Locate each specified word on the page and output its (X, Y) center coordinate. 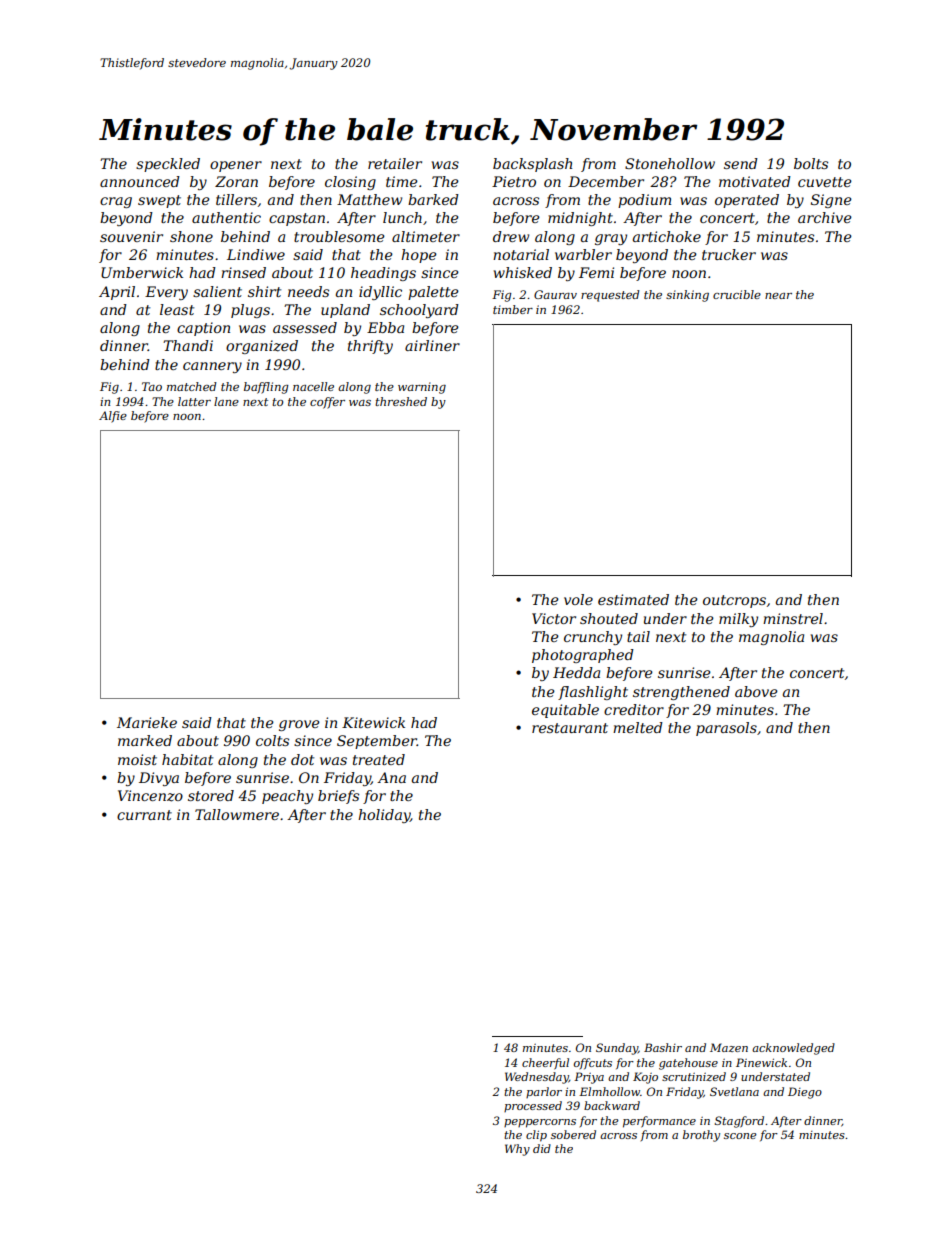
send (741, 163)
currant (144, 815)
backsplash (532, 165)
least (177, 309)
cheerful (545, 1064)
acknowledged (793, 1049)
